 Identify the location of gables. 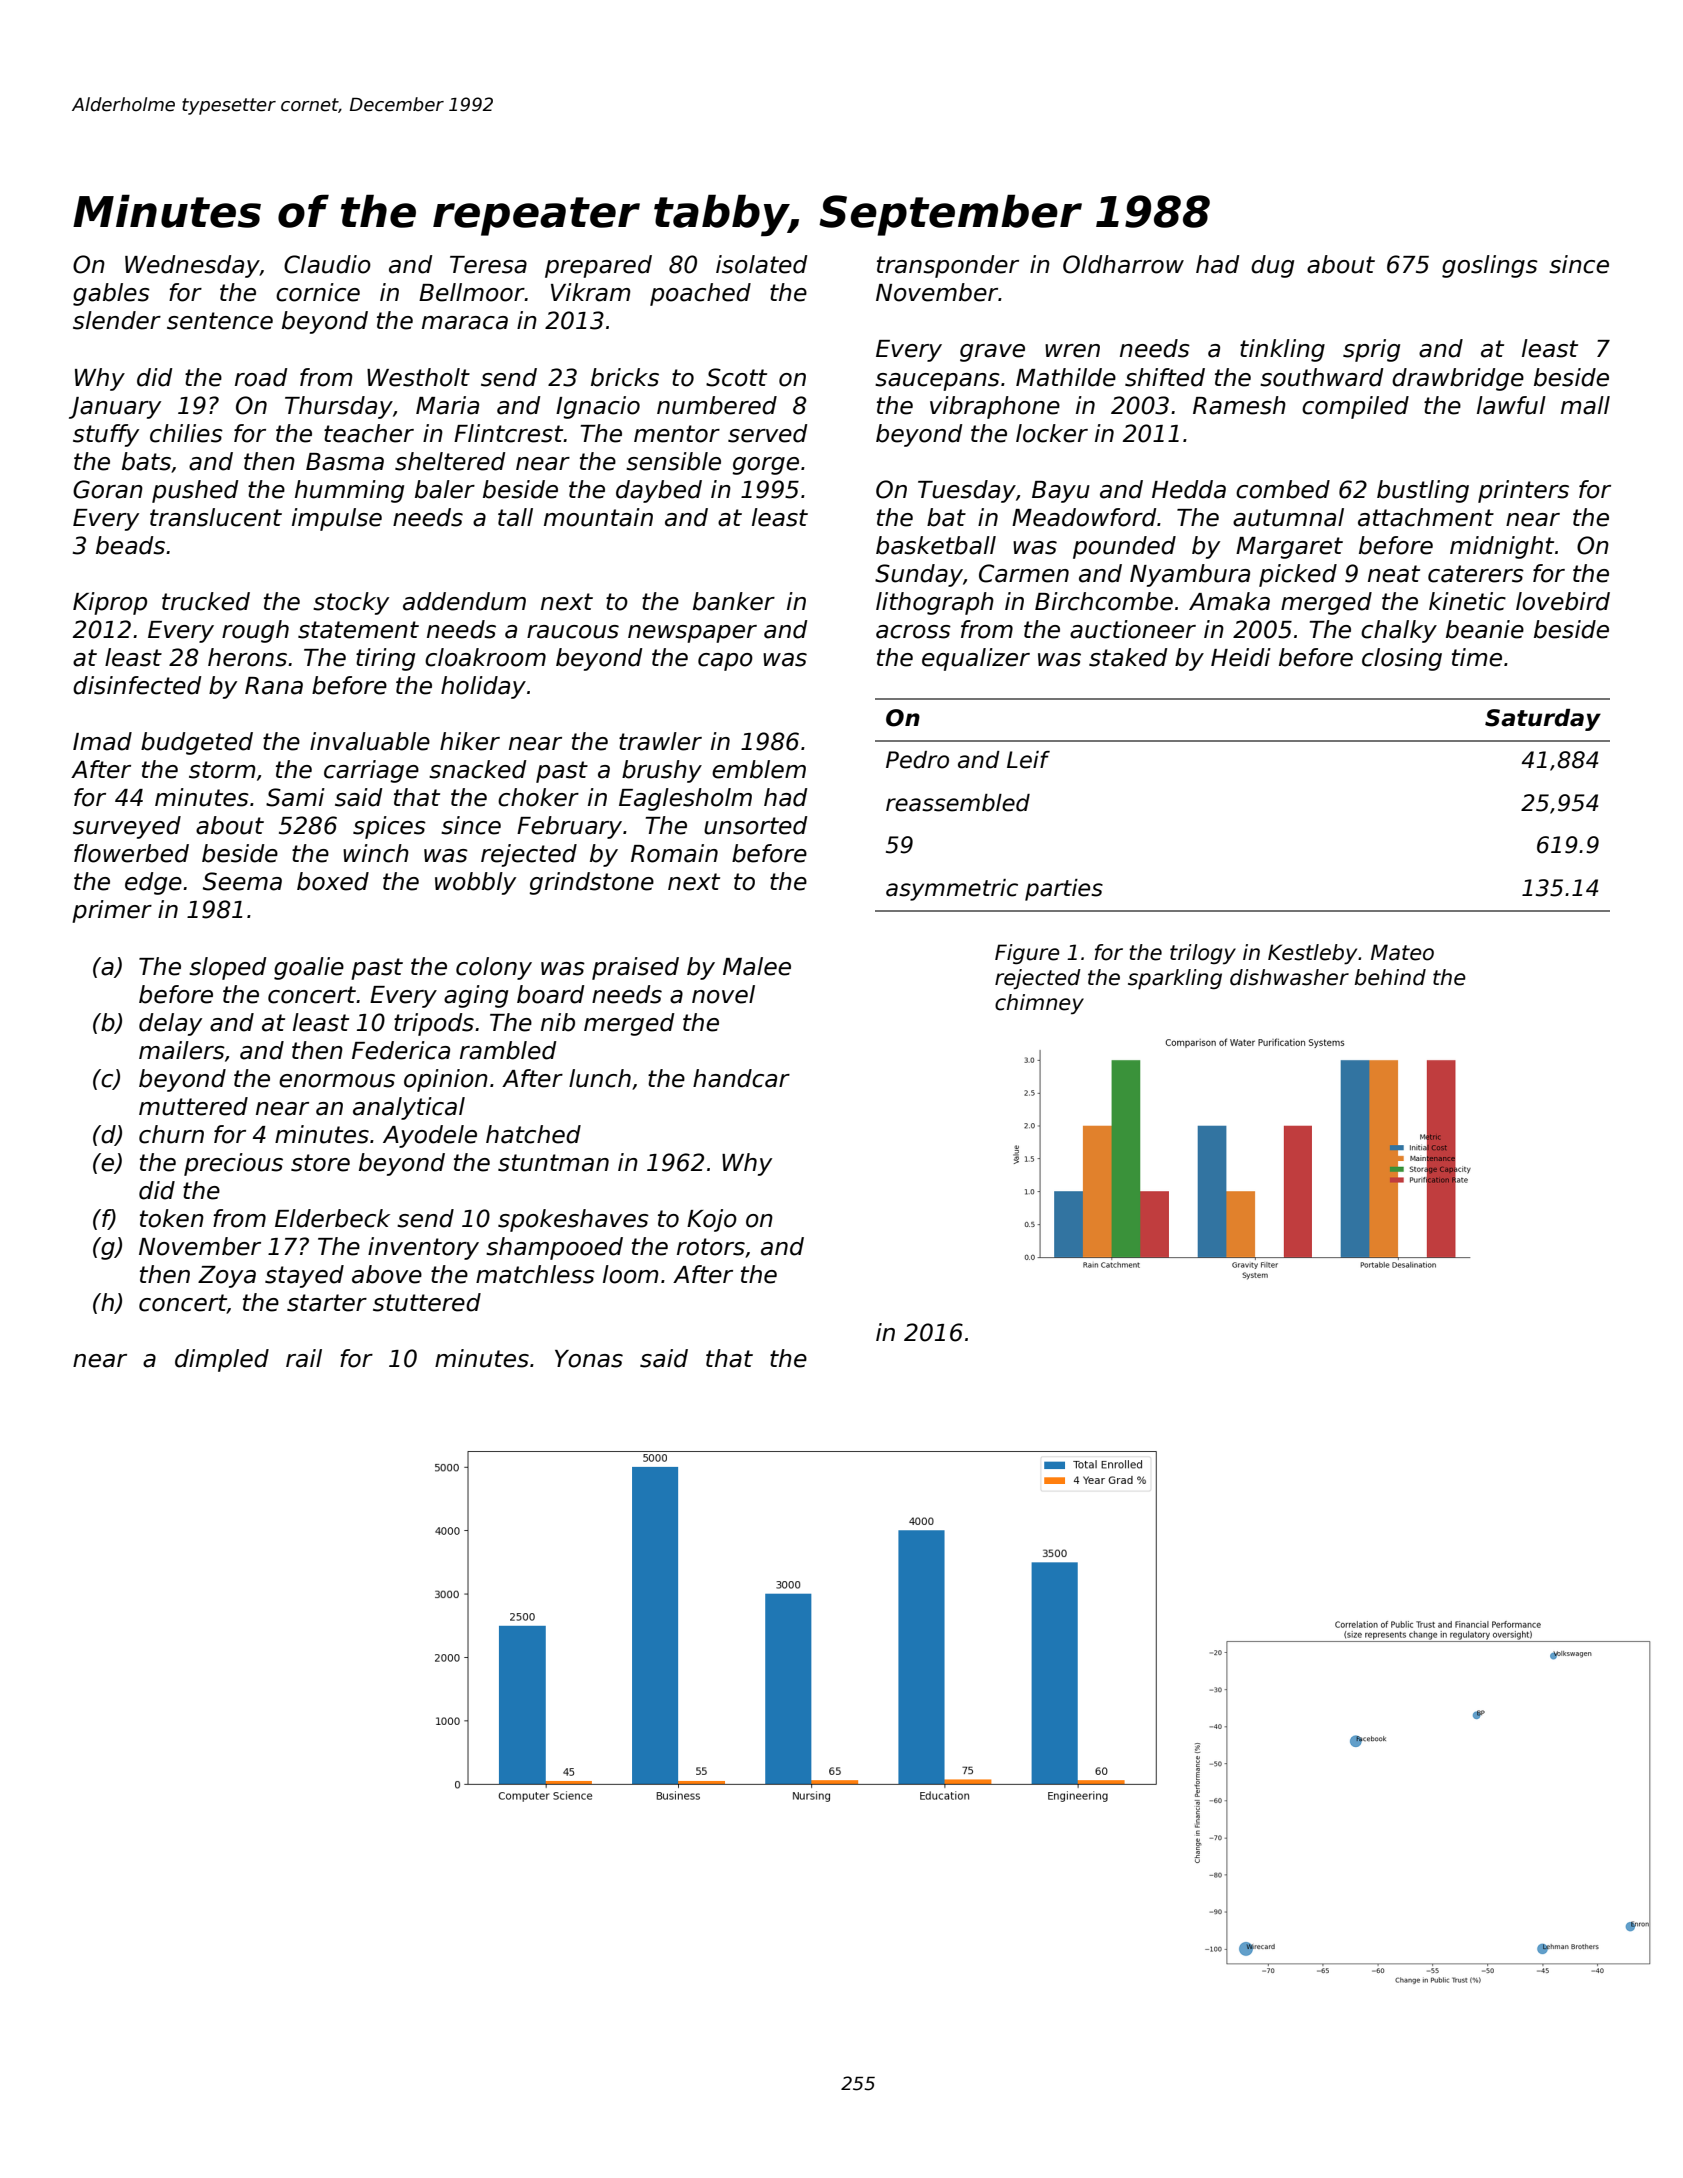
(111, 294).
